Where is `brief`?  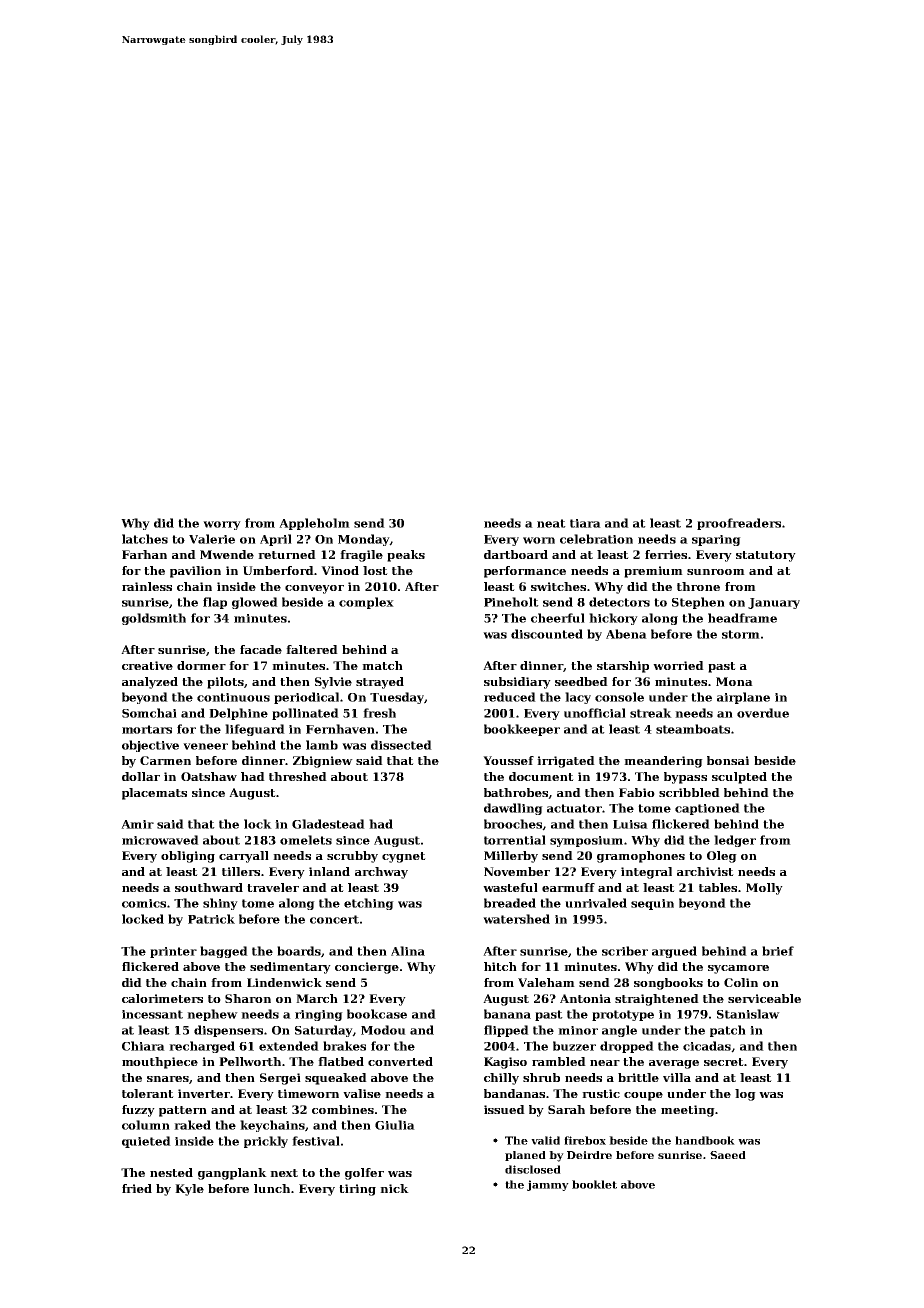 brief is located at coordinates (778, 951).
